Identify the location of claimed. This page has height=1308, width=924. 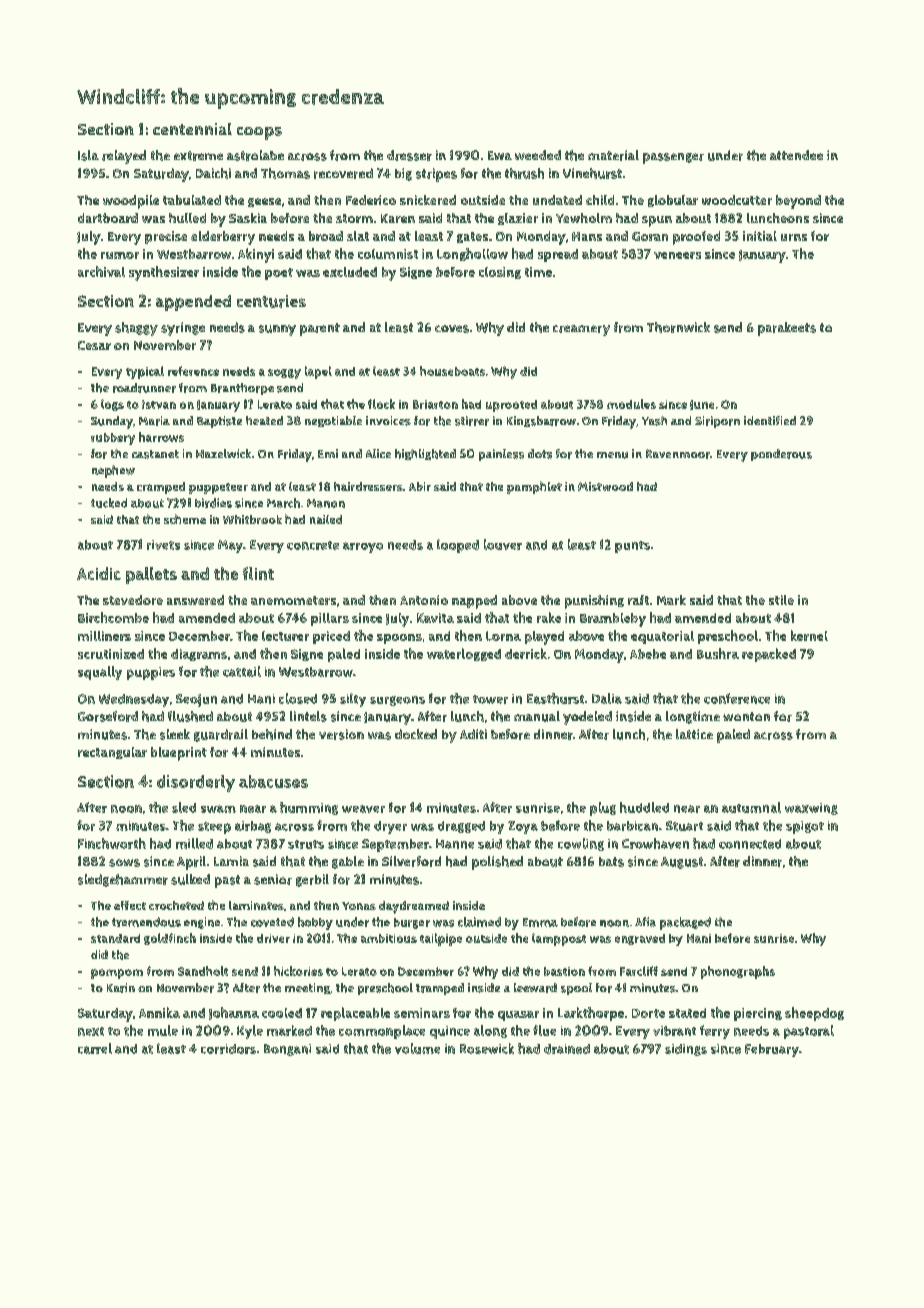
(479, 922).
